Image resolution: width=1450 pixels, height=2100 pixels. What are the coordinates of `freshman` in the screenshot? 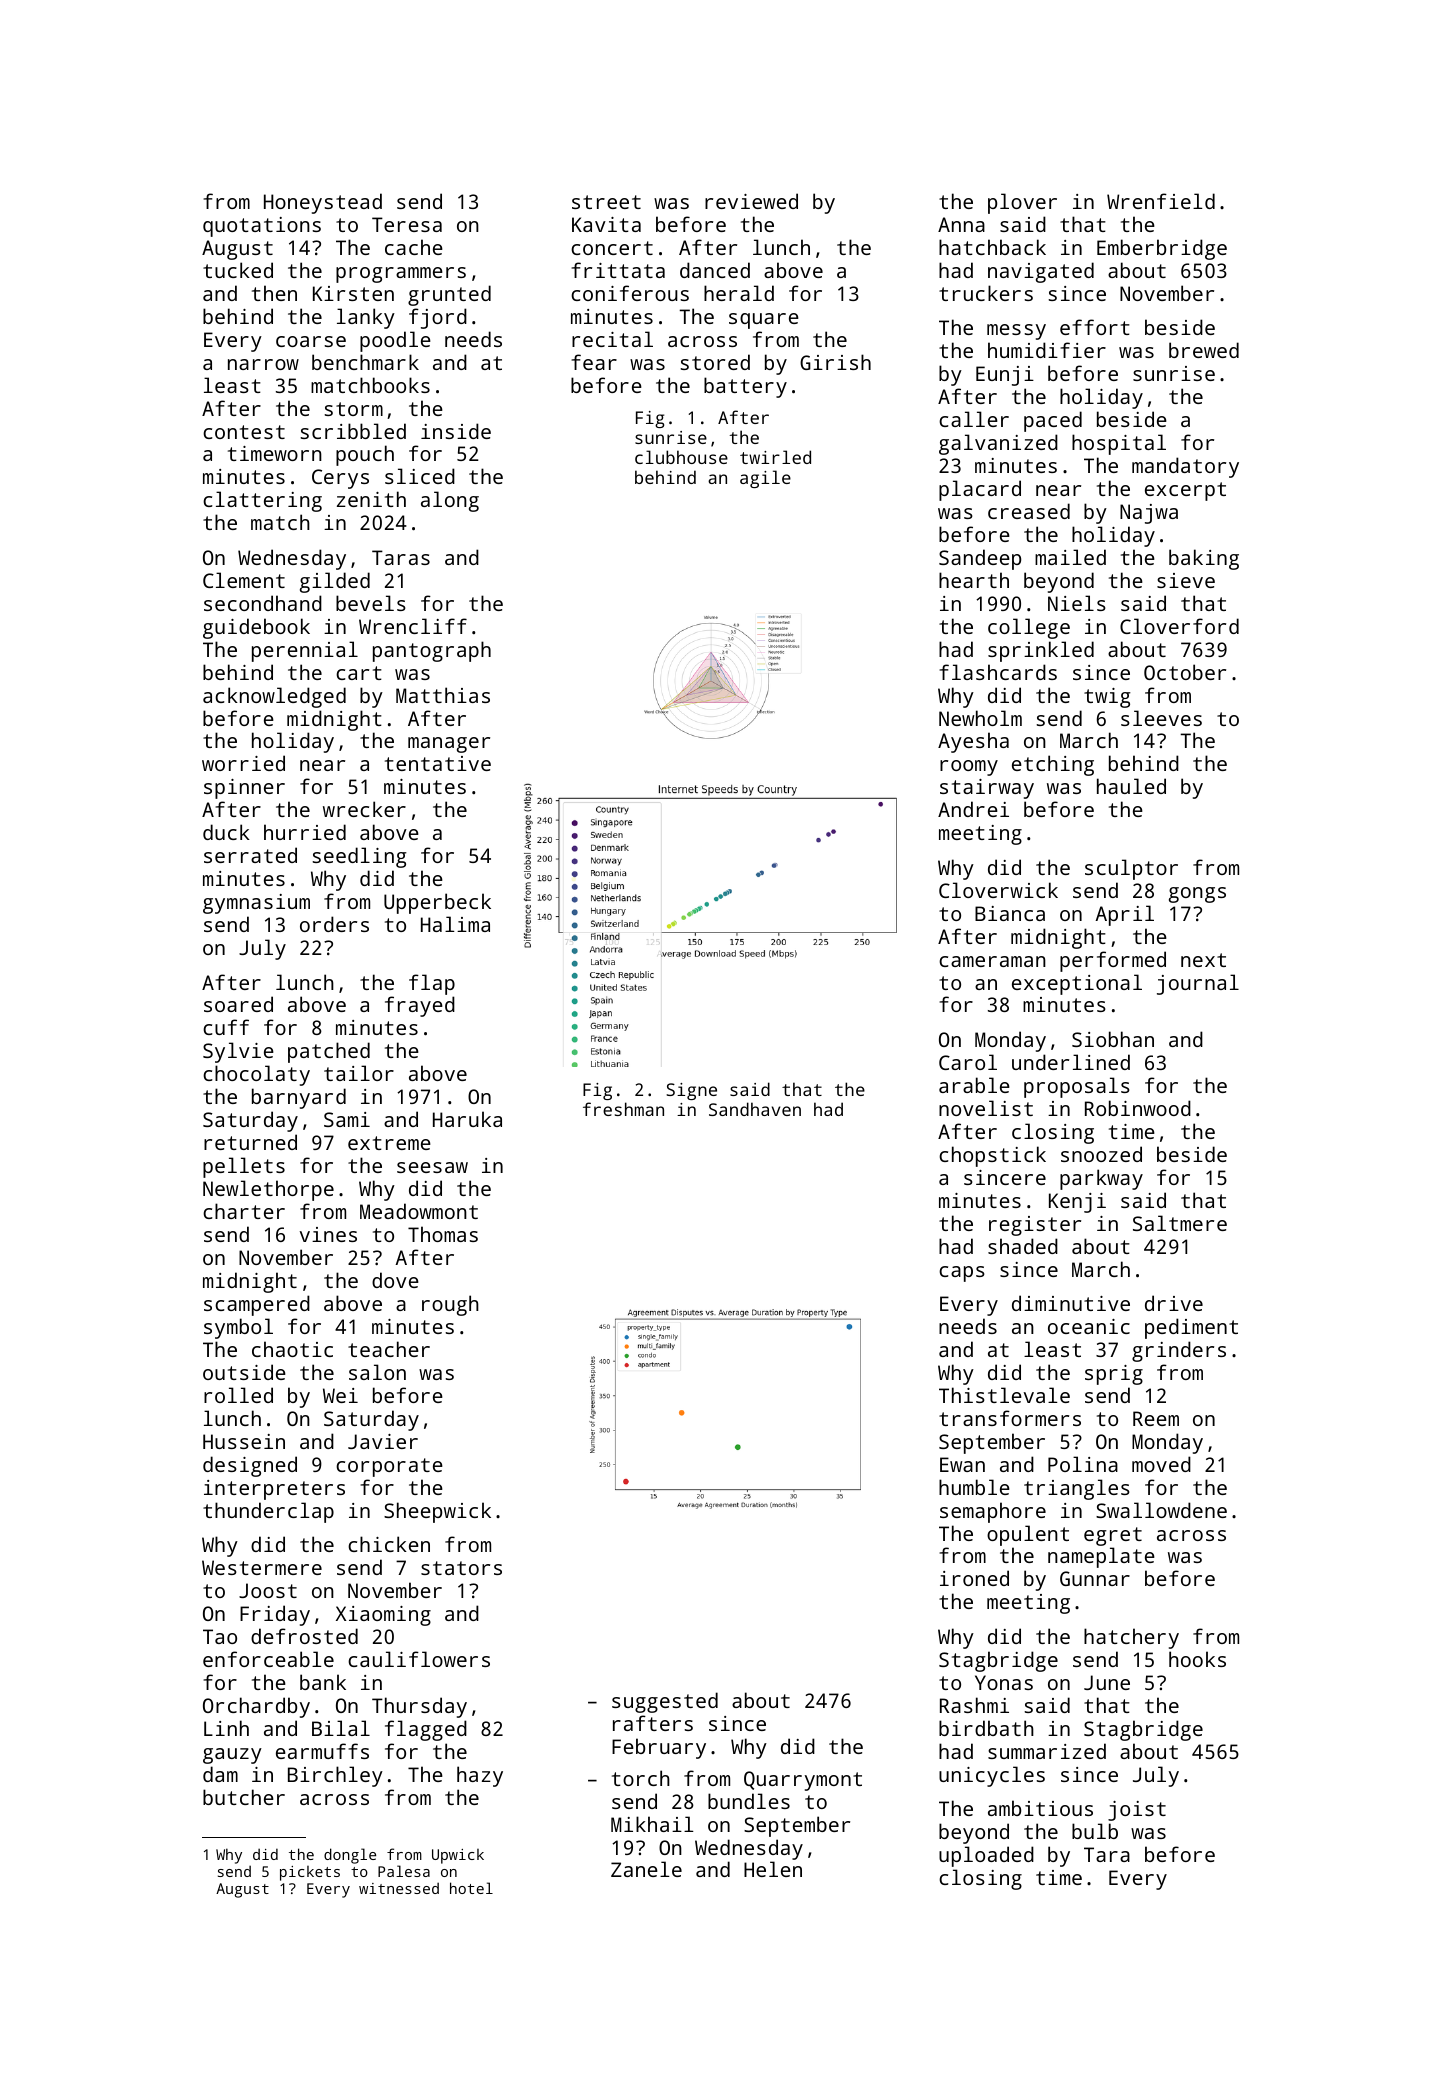 It's located at (623, 1109).
